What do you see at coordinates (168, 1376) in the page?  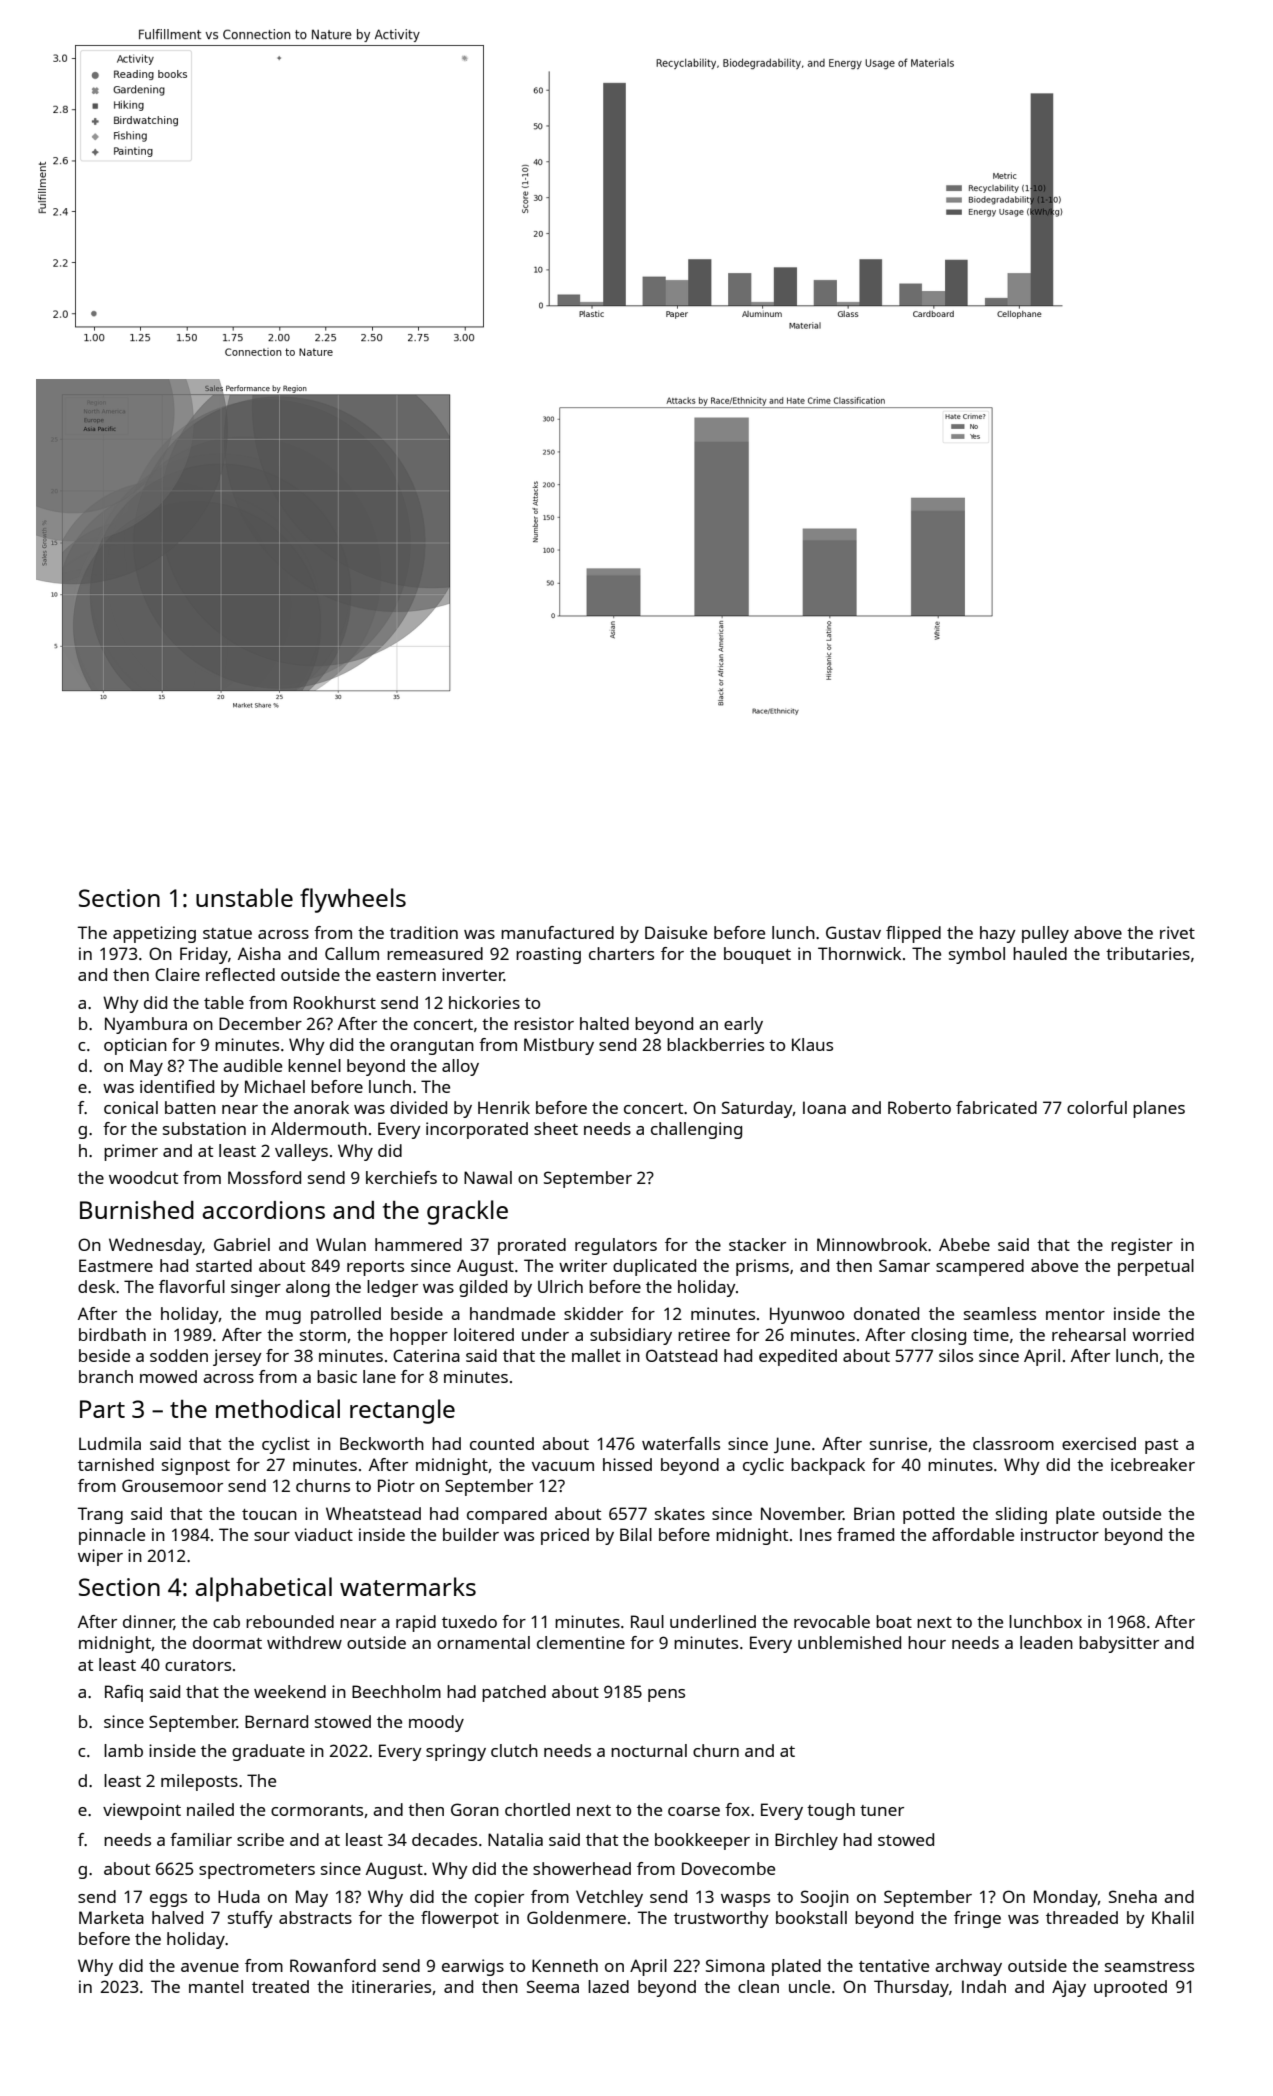 I see `mowed` at bounding box center [168, 1376].
